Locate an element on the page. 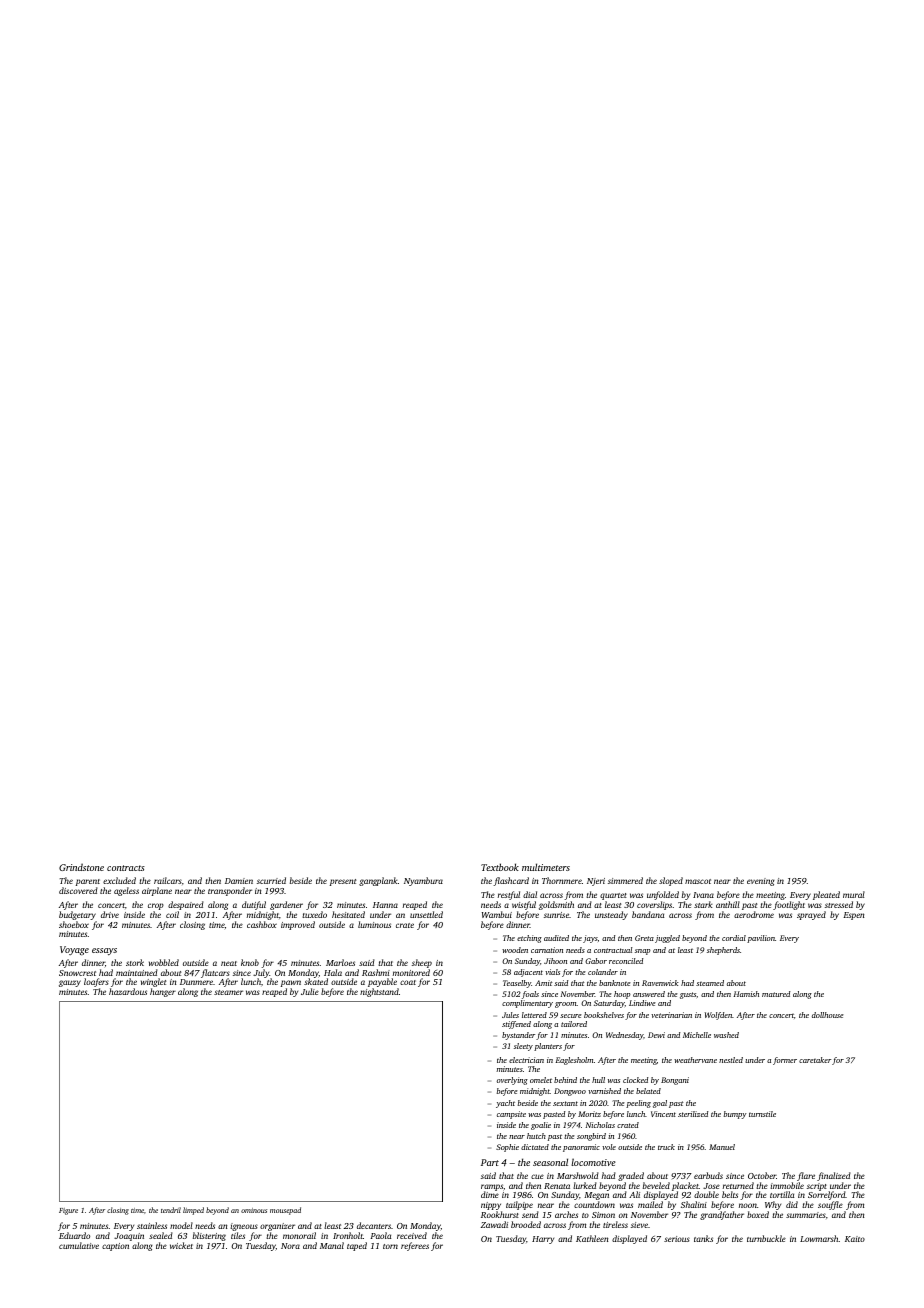 This page has height=1308, width=924. finalized is located at coordinates (834, 1176).
